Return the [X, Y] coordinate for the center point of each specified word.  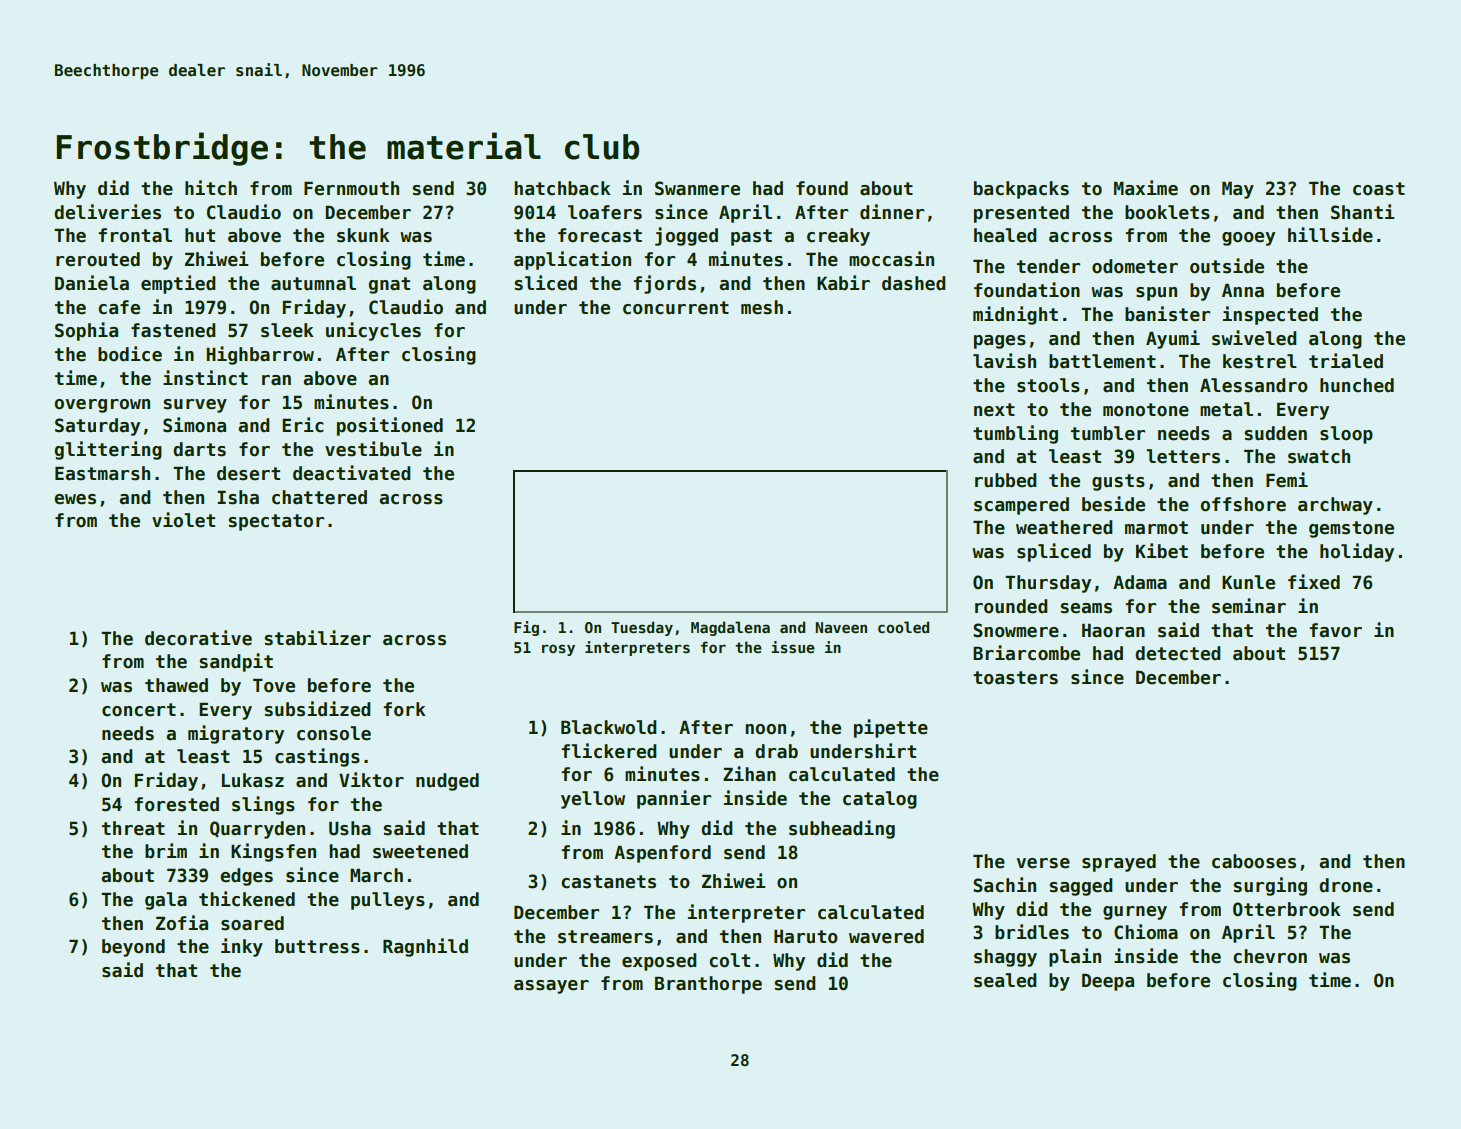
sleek [287, 330]
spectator [276, 522]
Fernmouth [351, 188]
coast [1379, 189]
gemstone [1351, 529]
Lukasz [253, 780]
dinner [892, 212]
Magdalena [730, 628]
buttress [317, 946]
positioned [390, 426]
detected [1177, 653]
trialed [1346, 361]
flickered [608, 751]
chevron [1270, 956]
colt [729, 960]
